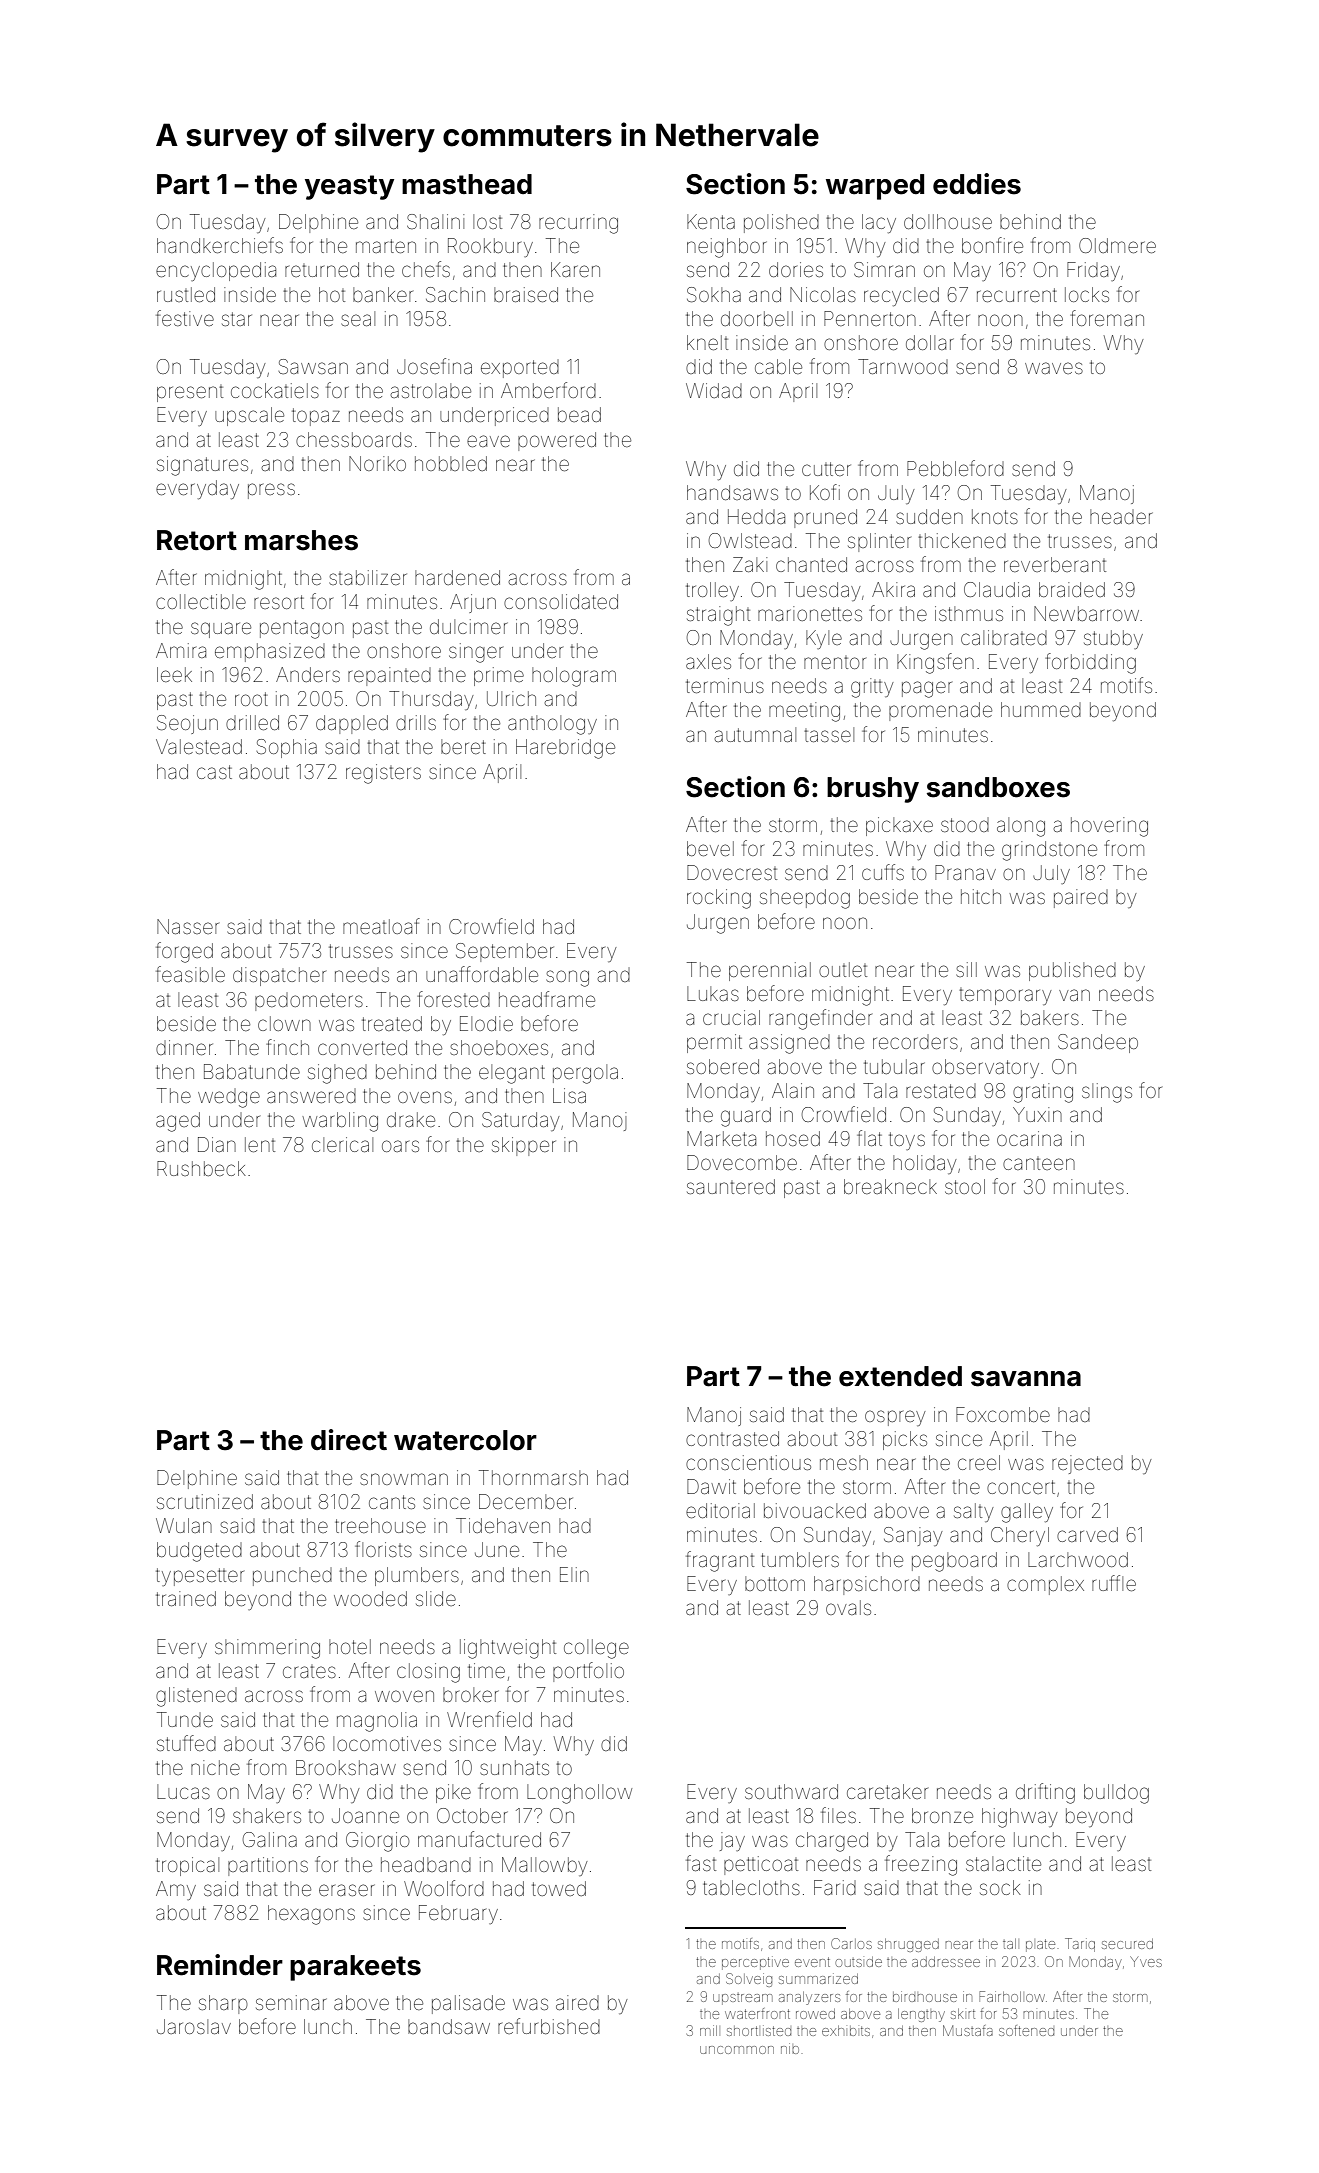 The height and width of the screenshot is (2173, 1319). Describe the element at coordinates (286, 748) in the screenshot. I see `Sophia` at that location.
